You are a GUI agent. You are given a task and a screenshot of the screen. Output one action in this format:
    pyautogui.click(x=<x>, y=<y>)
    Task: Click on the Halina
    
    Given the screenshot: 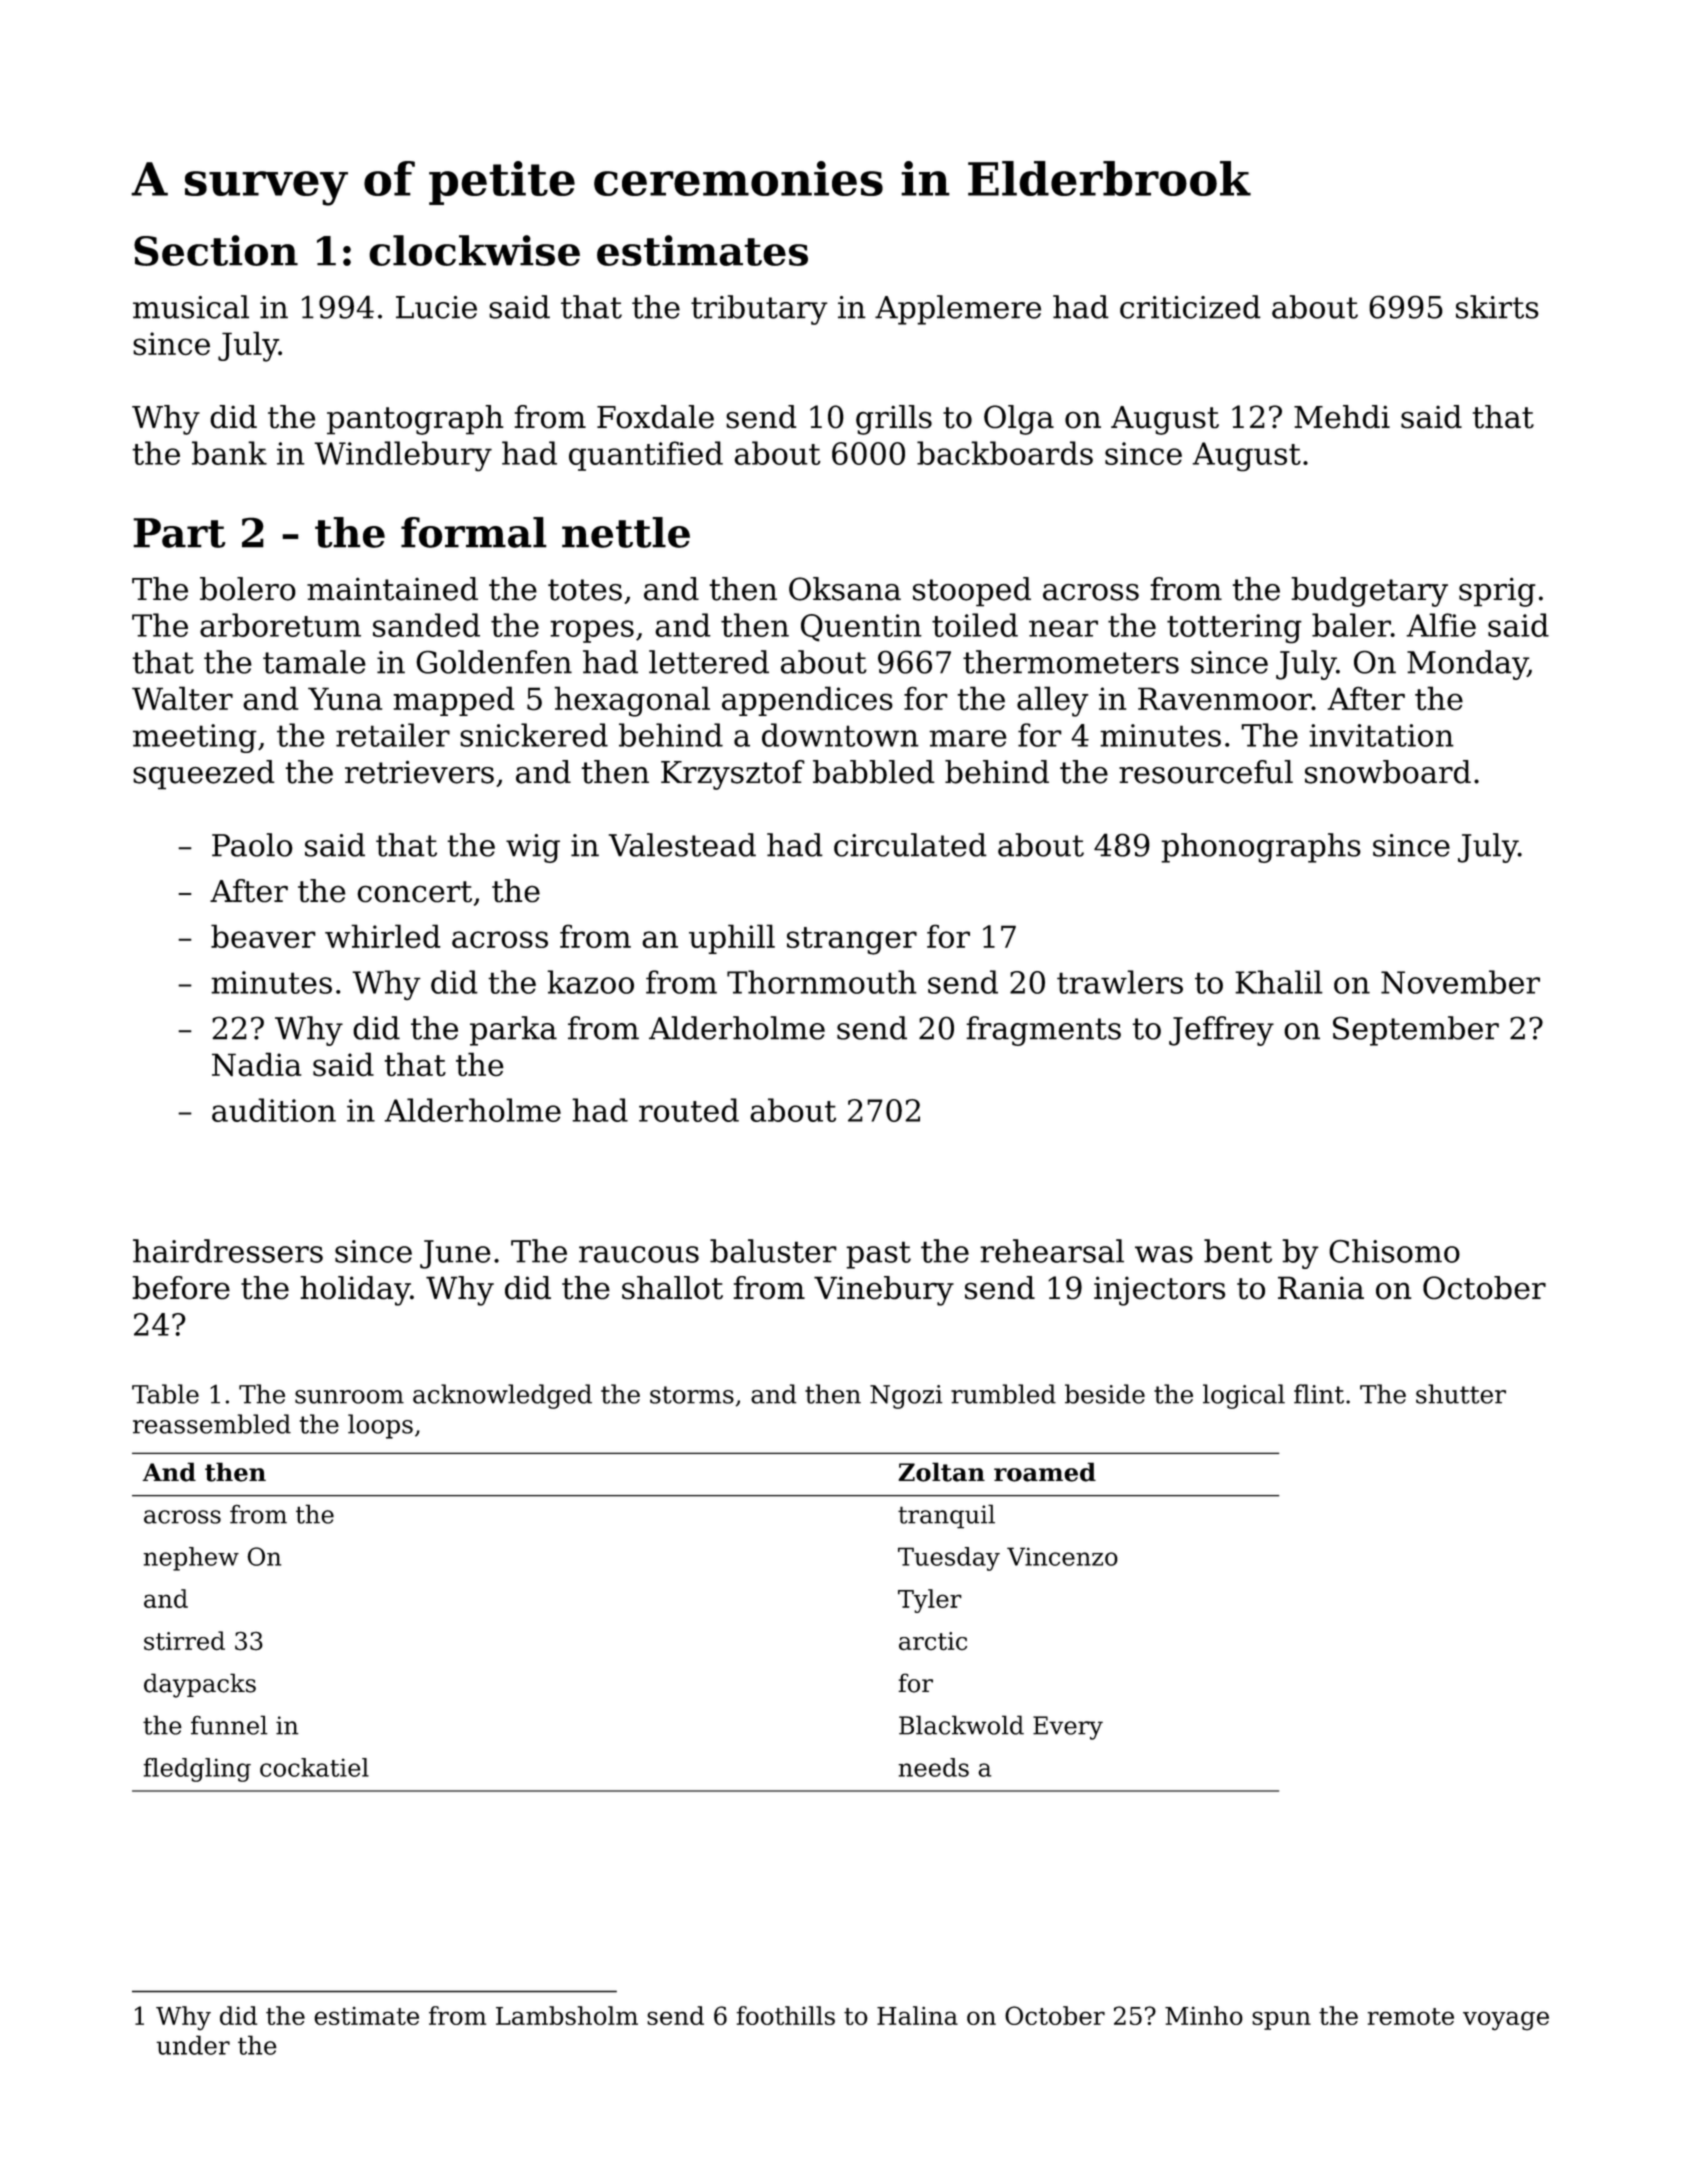 What is the action you would take?
    pyautogui.click(x=917, y=2015)
